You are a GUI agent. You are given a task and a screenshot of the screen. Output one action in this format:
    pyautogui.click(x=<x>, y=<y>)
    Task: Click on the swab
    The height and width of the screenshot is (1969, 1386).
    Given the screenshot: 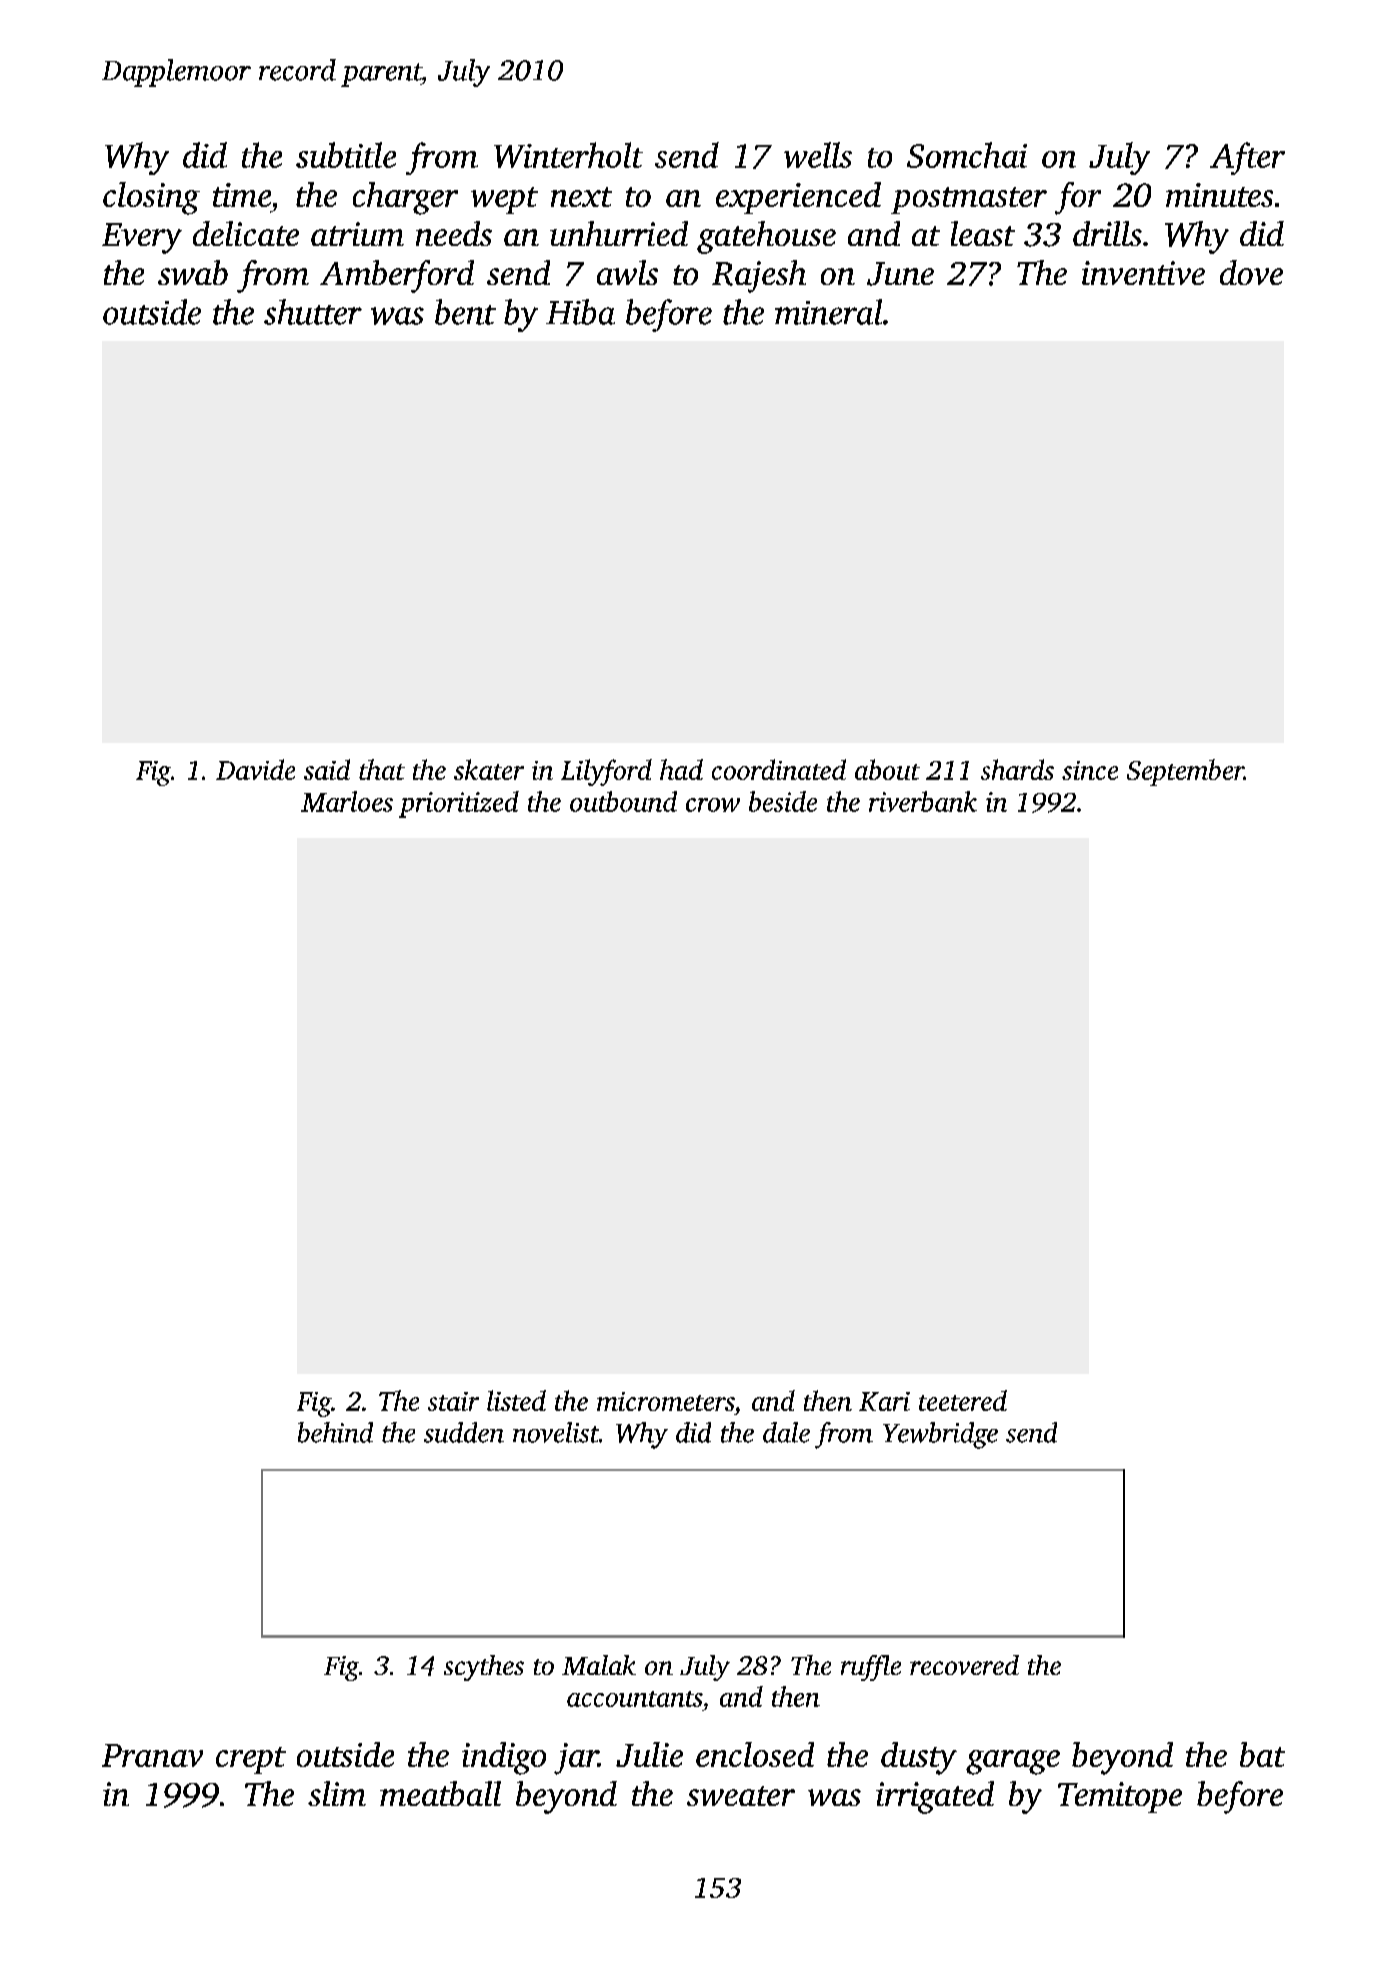 What is the action you would take?
    pyautogui.click(x=193, y=272)
